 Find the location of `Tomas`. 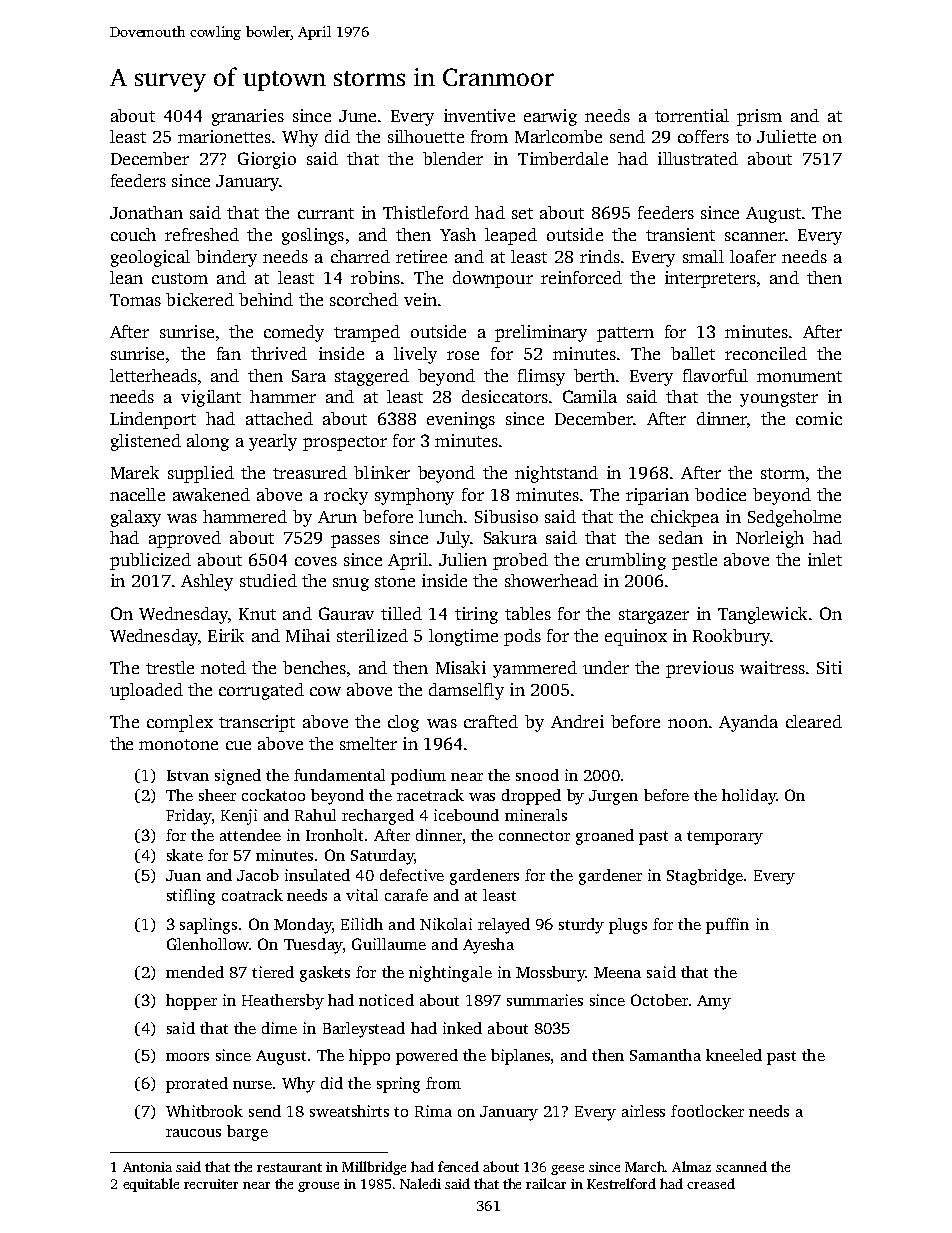

Tomas is located at coordinates (135, 300).
